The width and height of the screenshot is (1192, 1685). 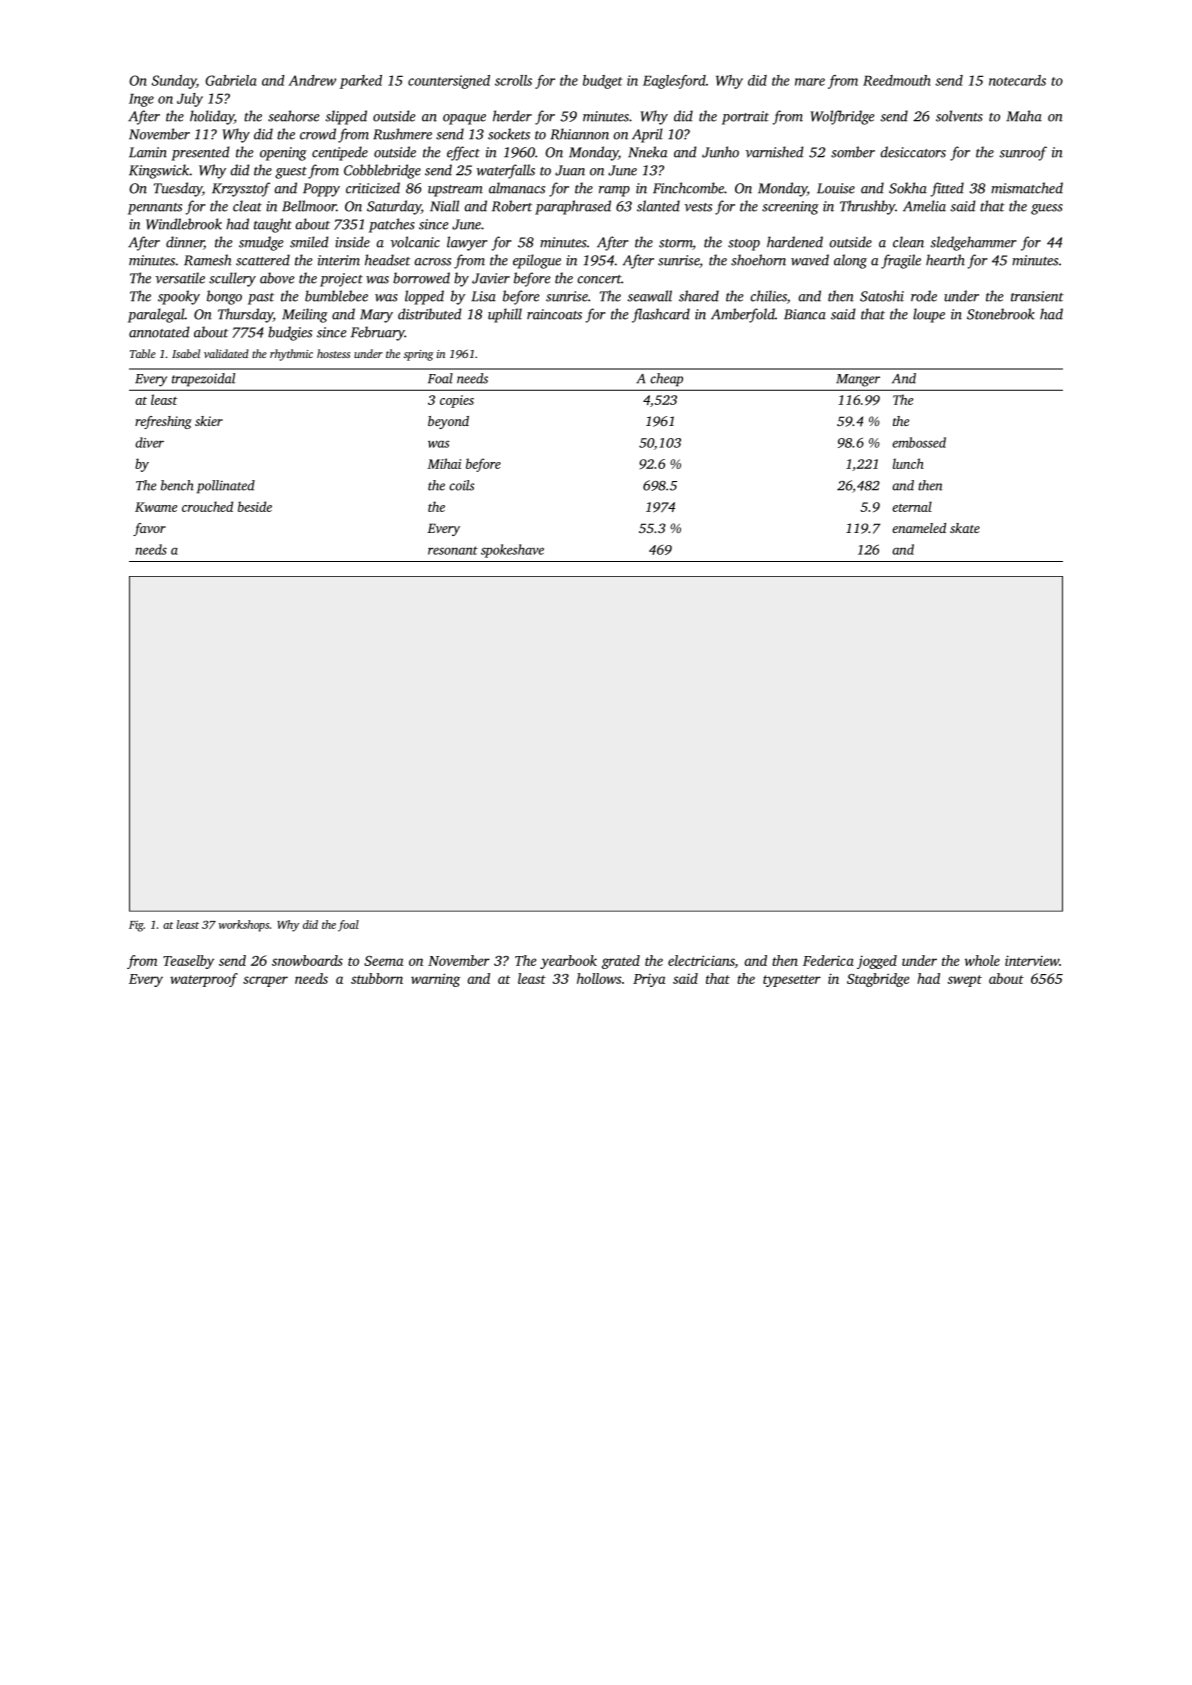 I want to click on enameled, so click(x=919, y=528).
